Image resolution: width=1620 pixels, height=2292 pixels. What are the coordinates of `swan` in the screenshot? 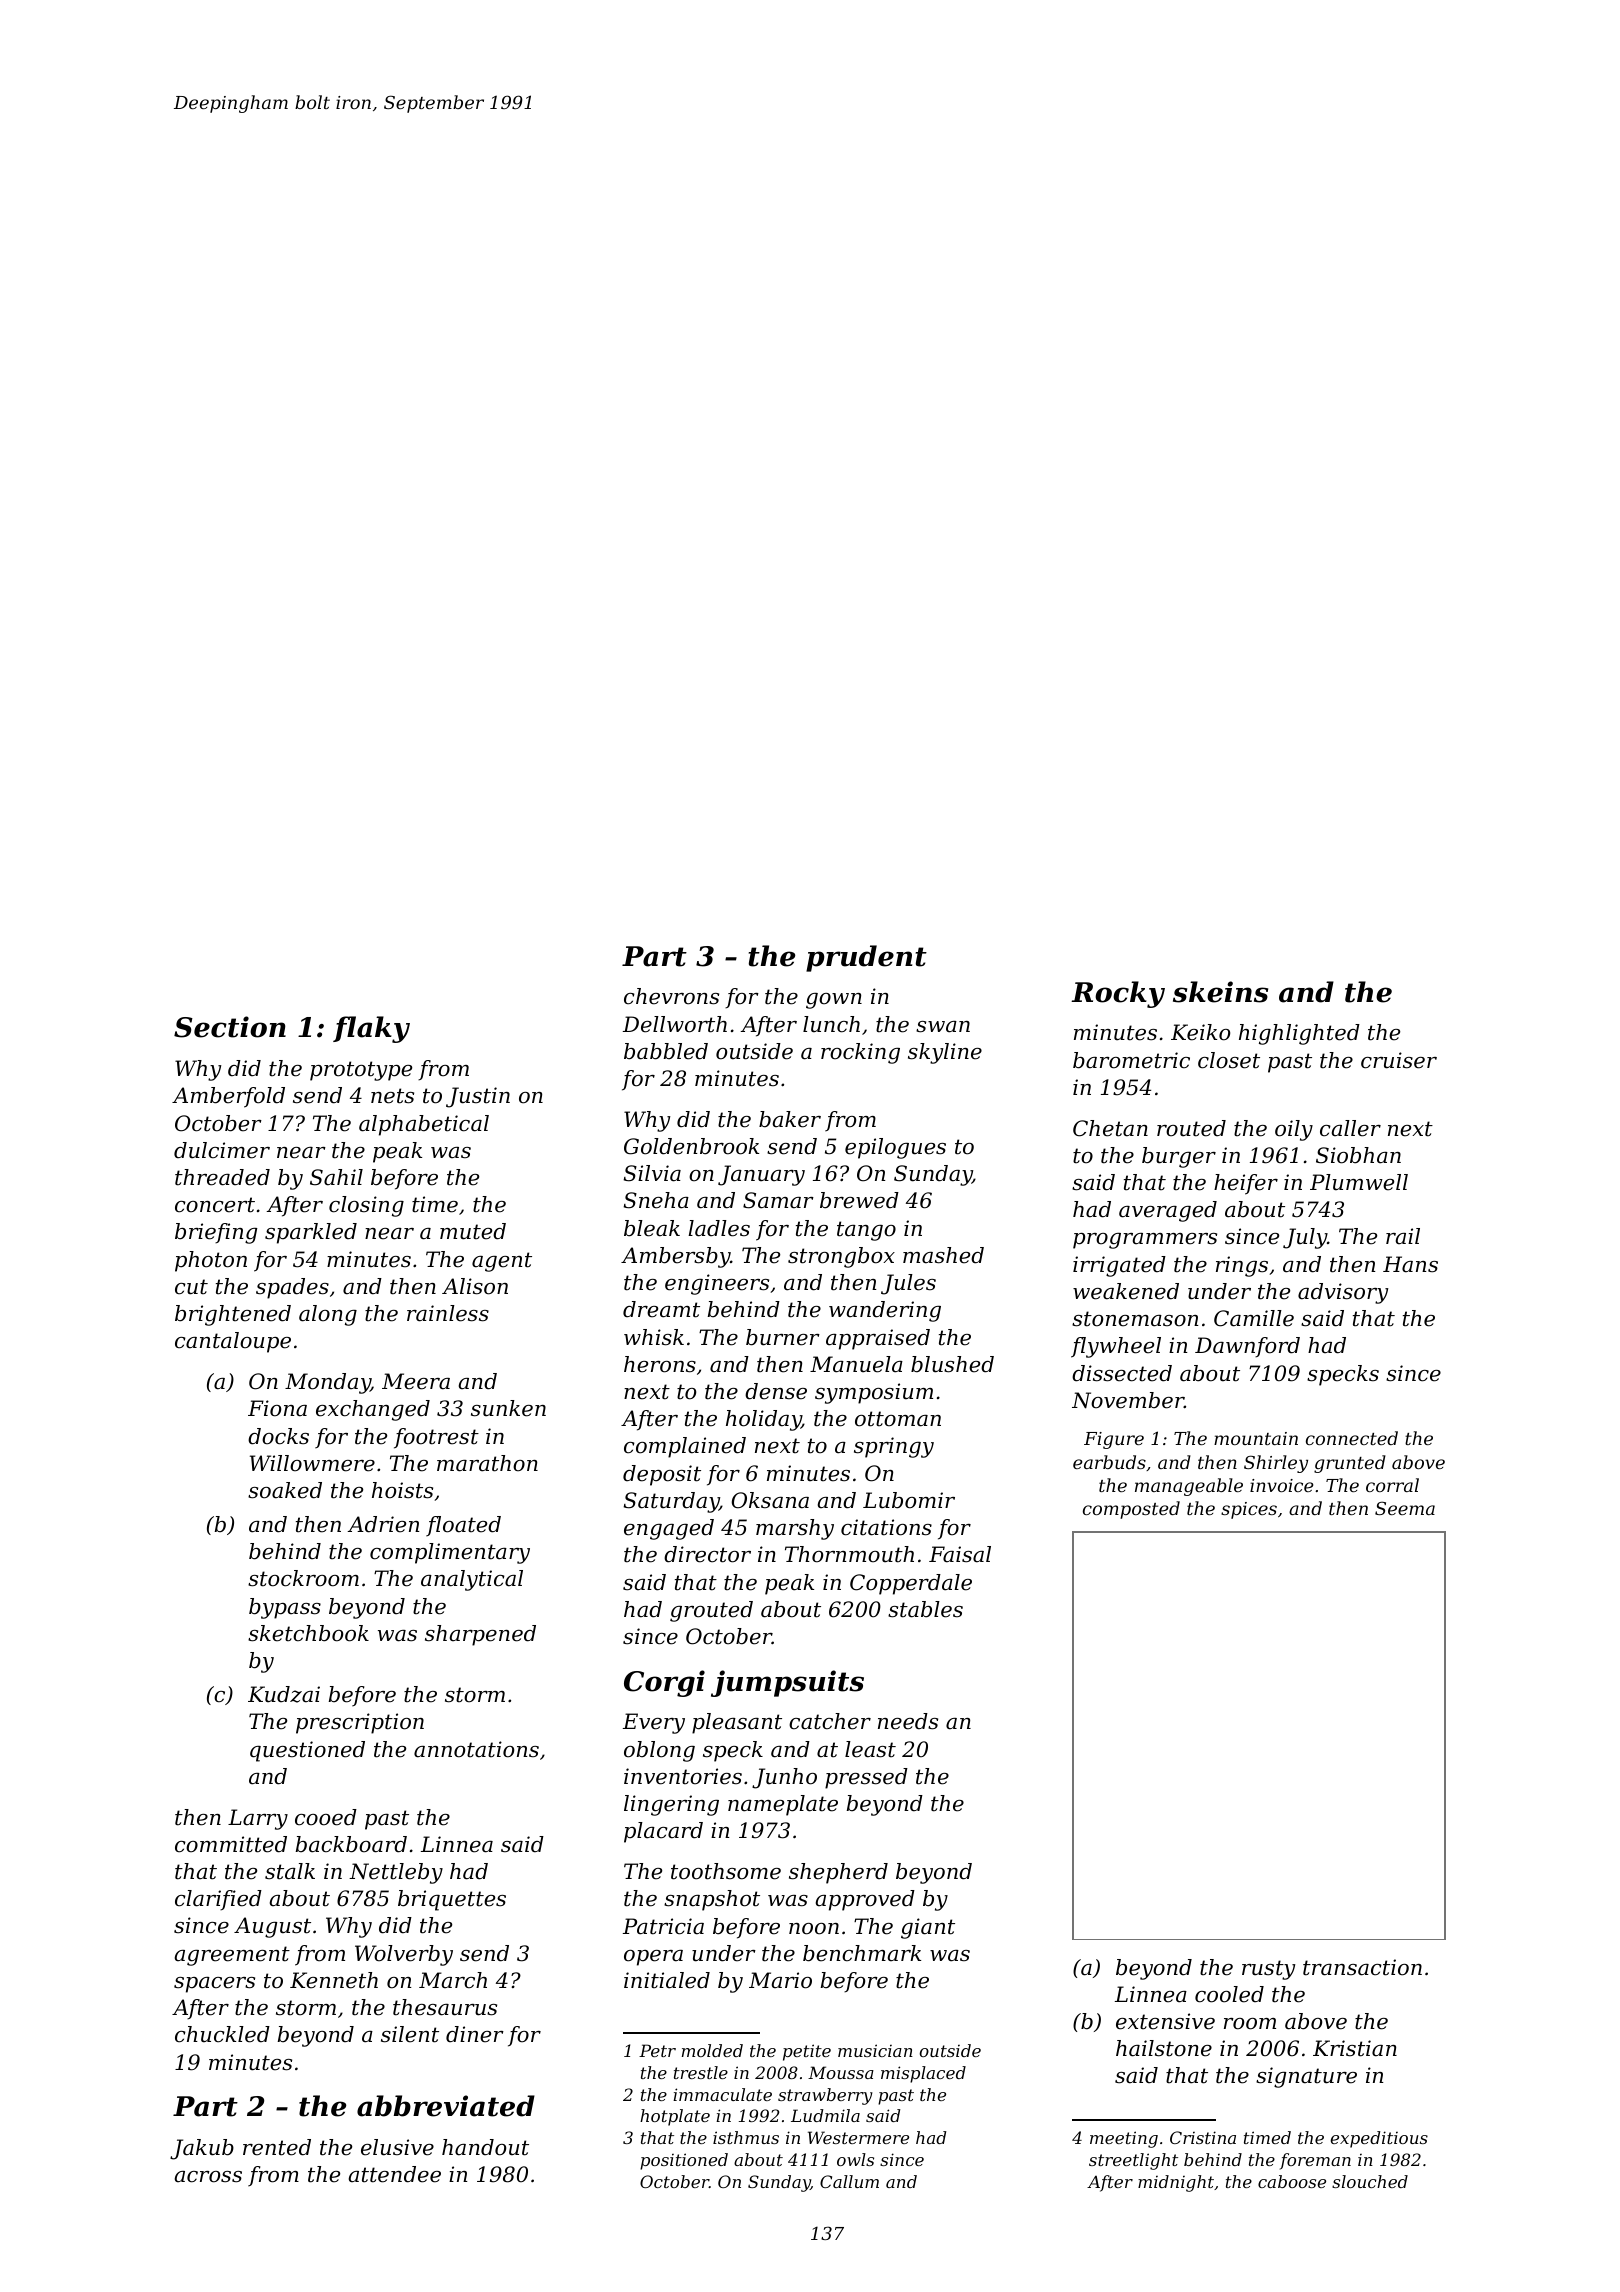 It's located at (943, 1027).
